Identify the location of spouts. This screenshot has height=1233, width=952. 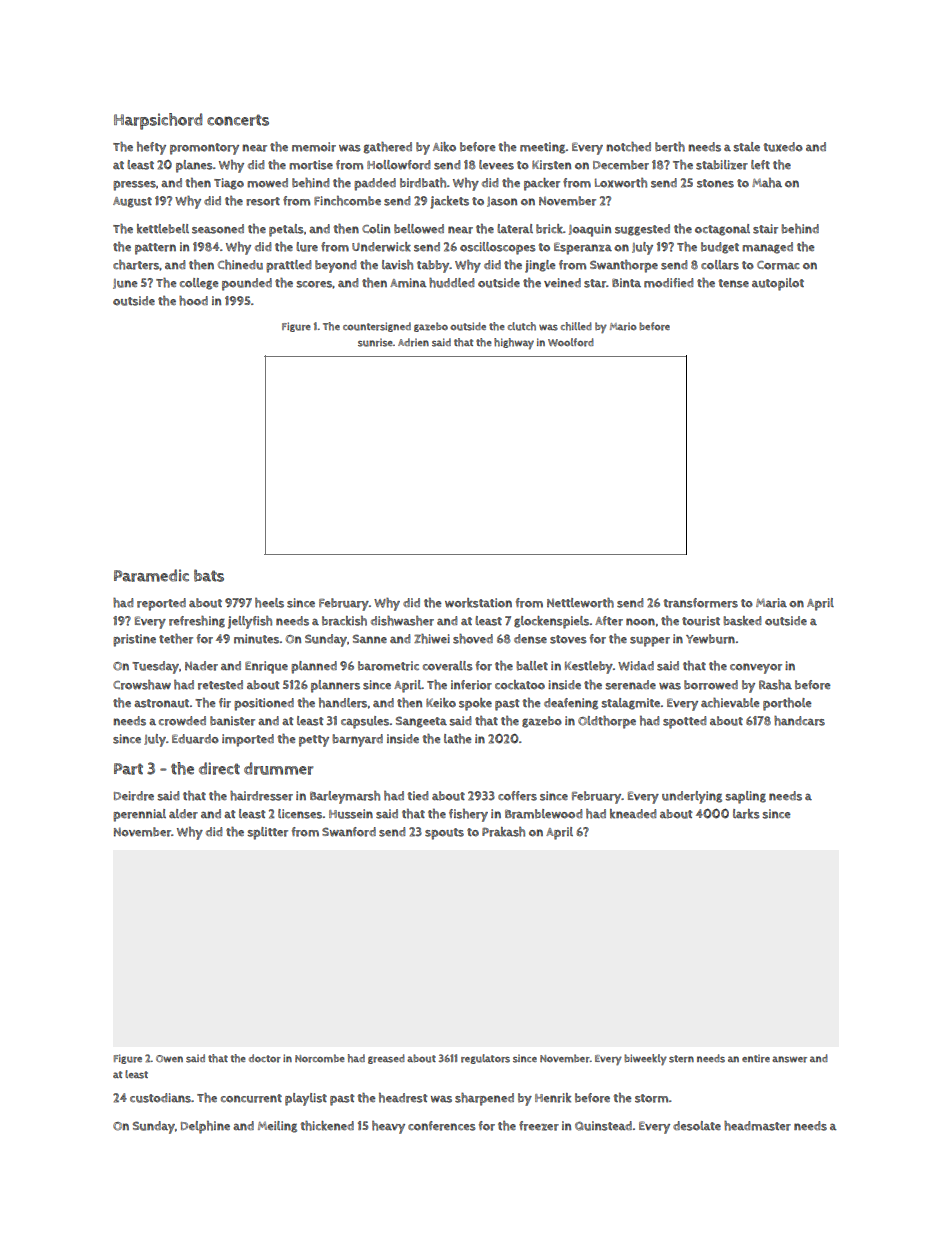
(444, 834).
